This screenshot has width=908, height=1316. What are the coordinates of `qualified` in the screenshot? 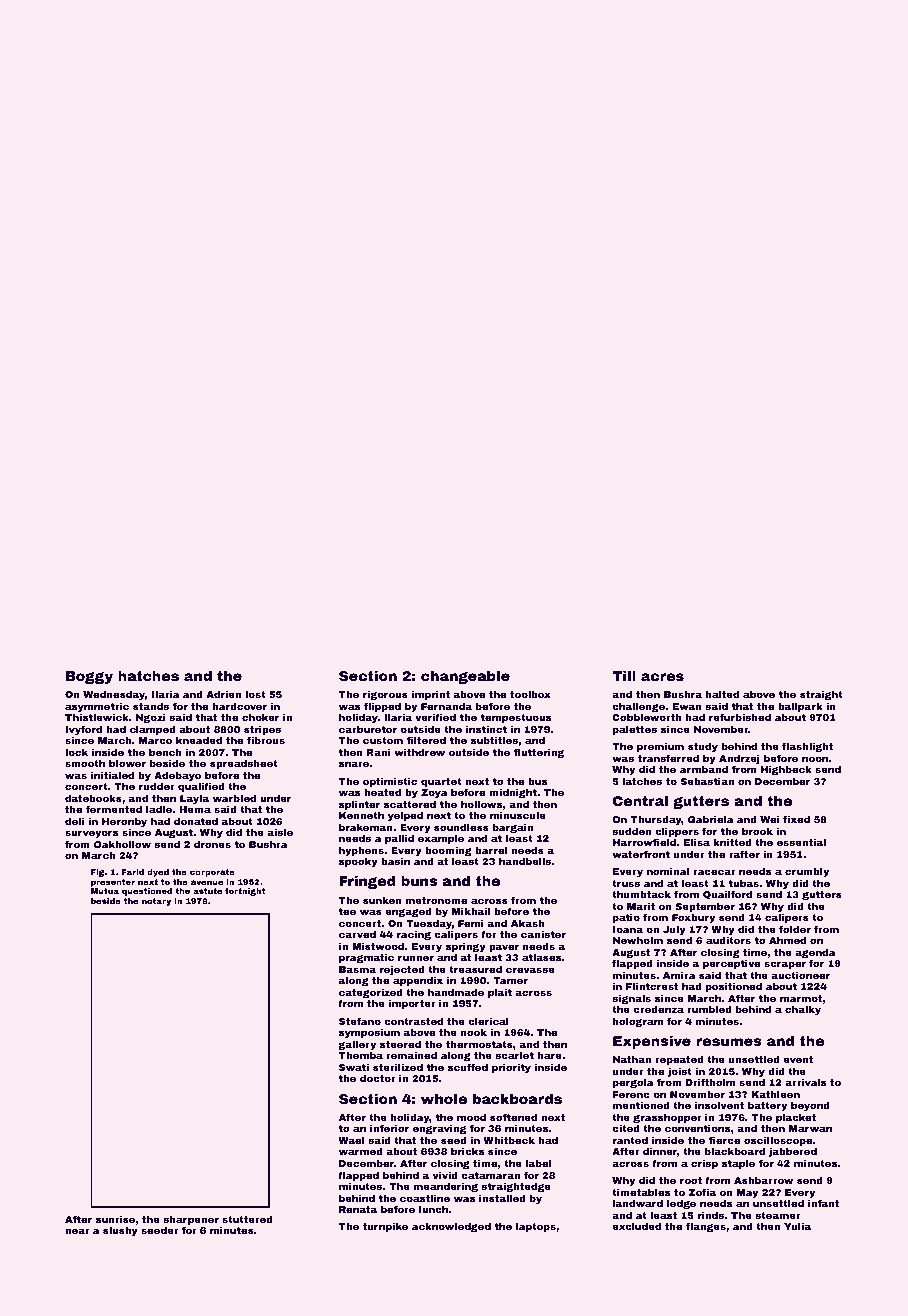 It's located at (201, 787).
